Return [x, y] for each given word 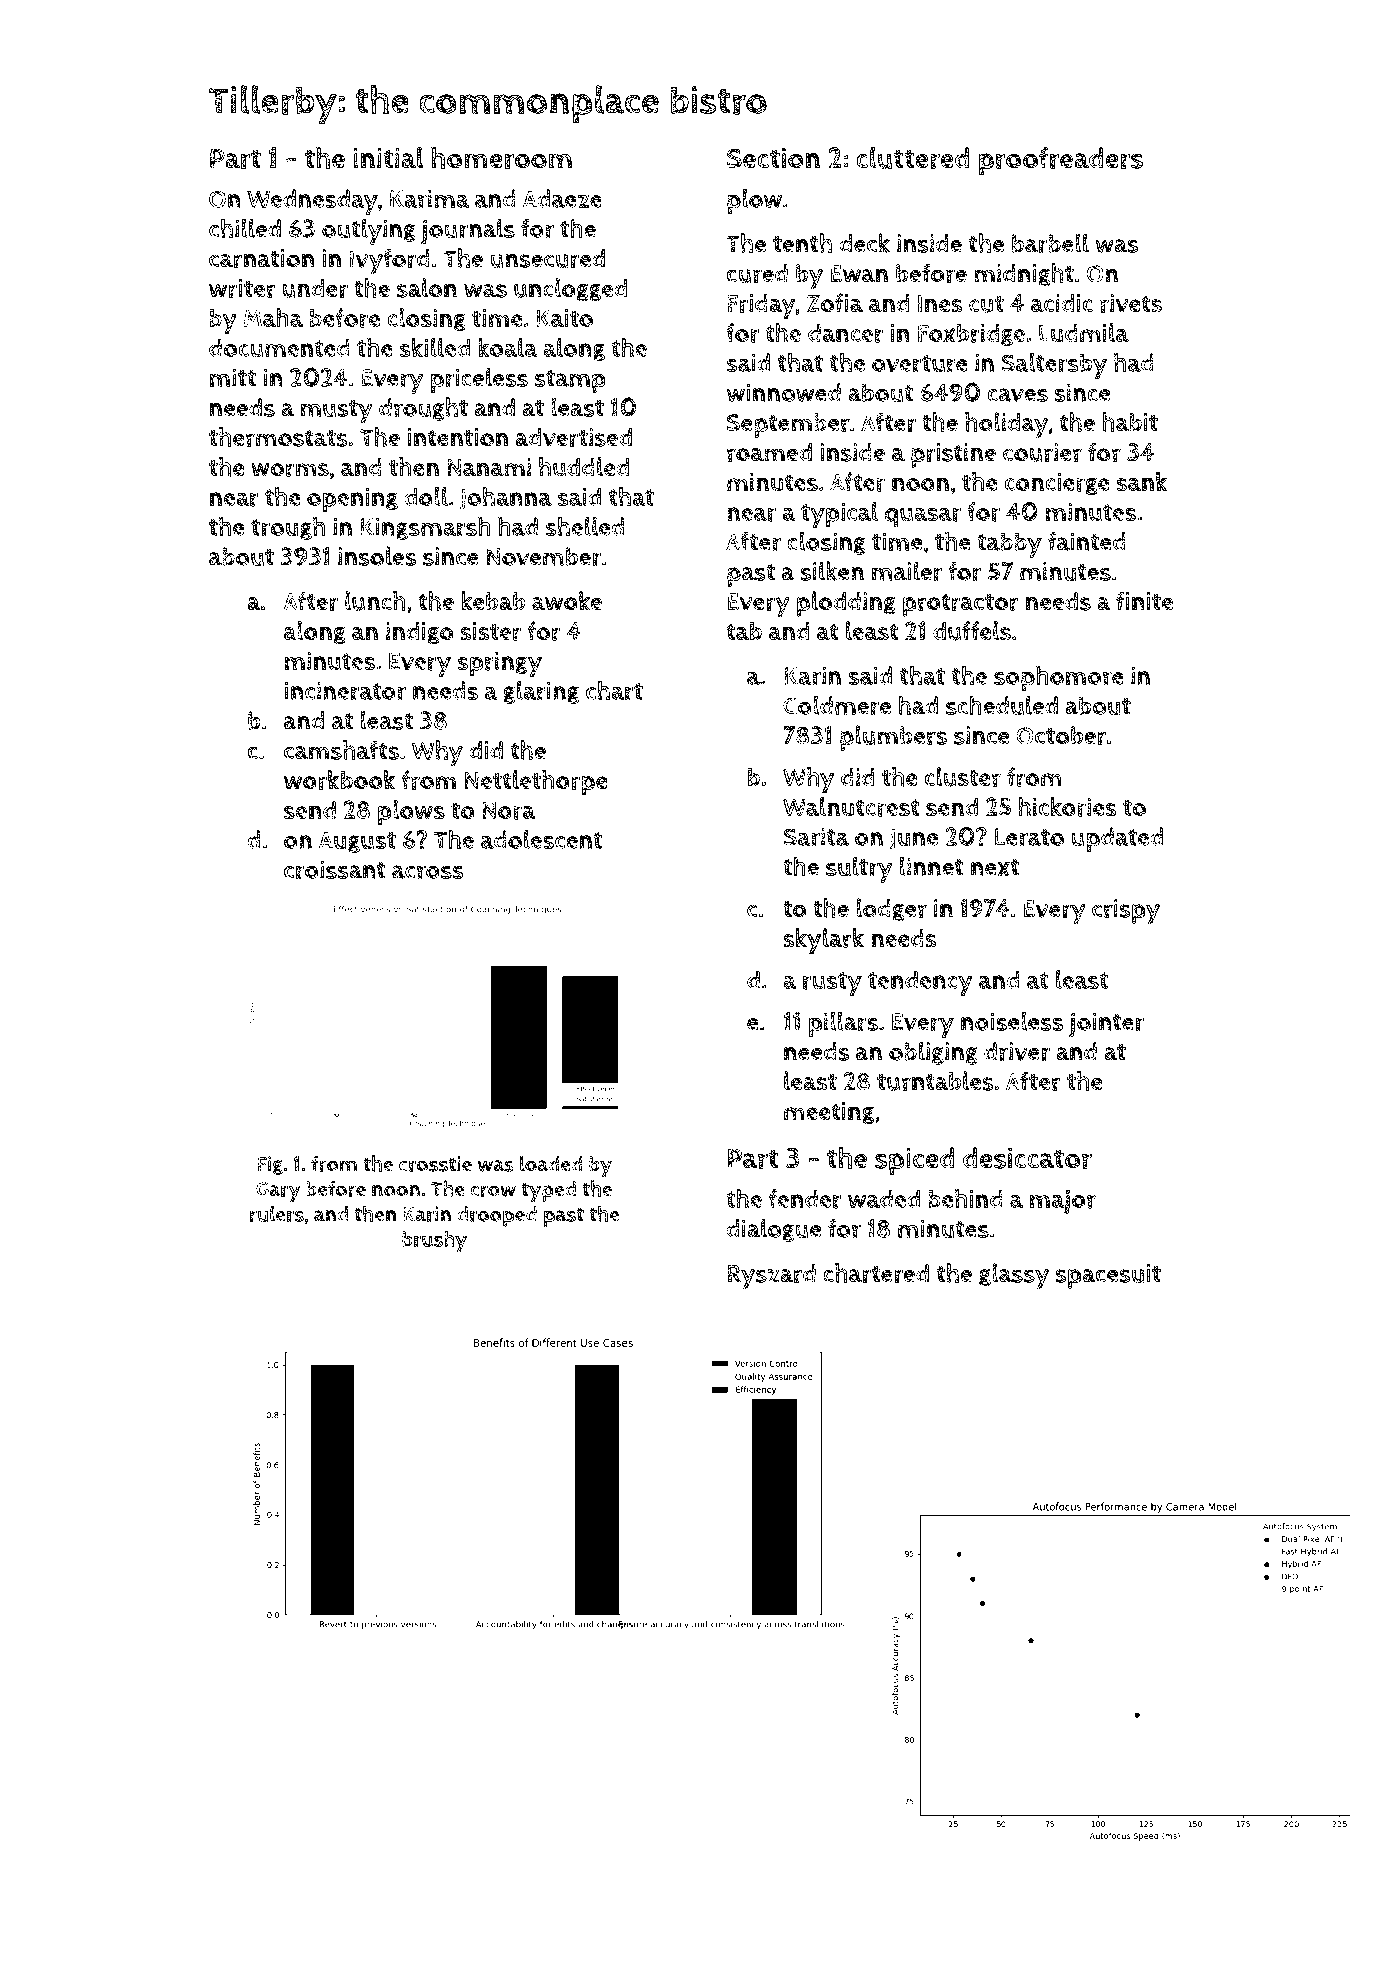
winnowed [784, 392]
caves [1018, 395]
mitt [233, 377]
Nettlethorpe [536, 783]
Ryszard [771, 1277]
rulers [277, 1213]
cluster [963, 777]
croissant [335, 870]
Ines [940, 304]
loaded [551, 1163]
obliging [933, 1053]
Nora [508, 810]
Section [773, 157]
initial [388, 157]
